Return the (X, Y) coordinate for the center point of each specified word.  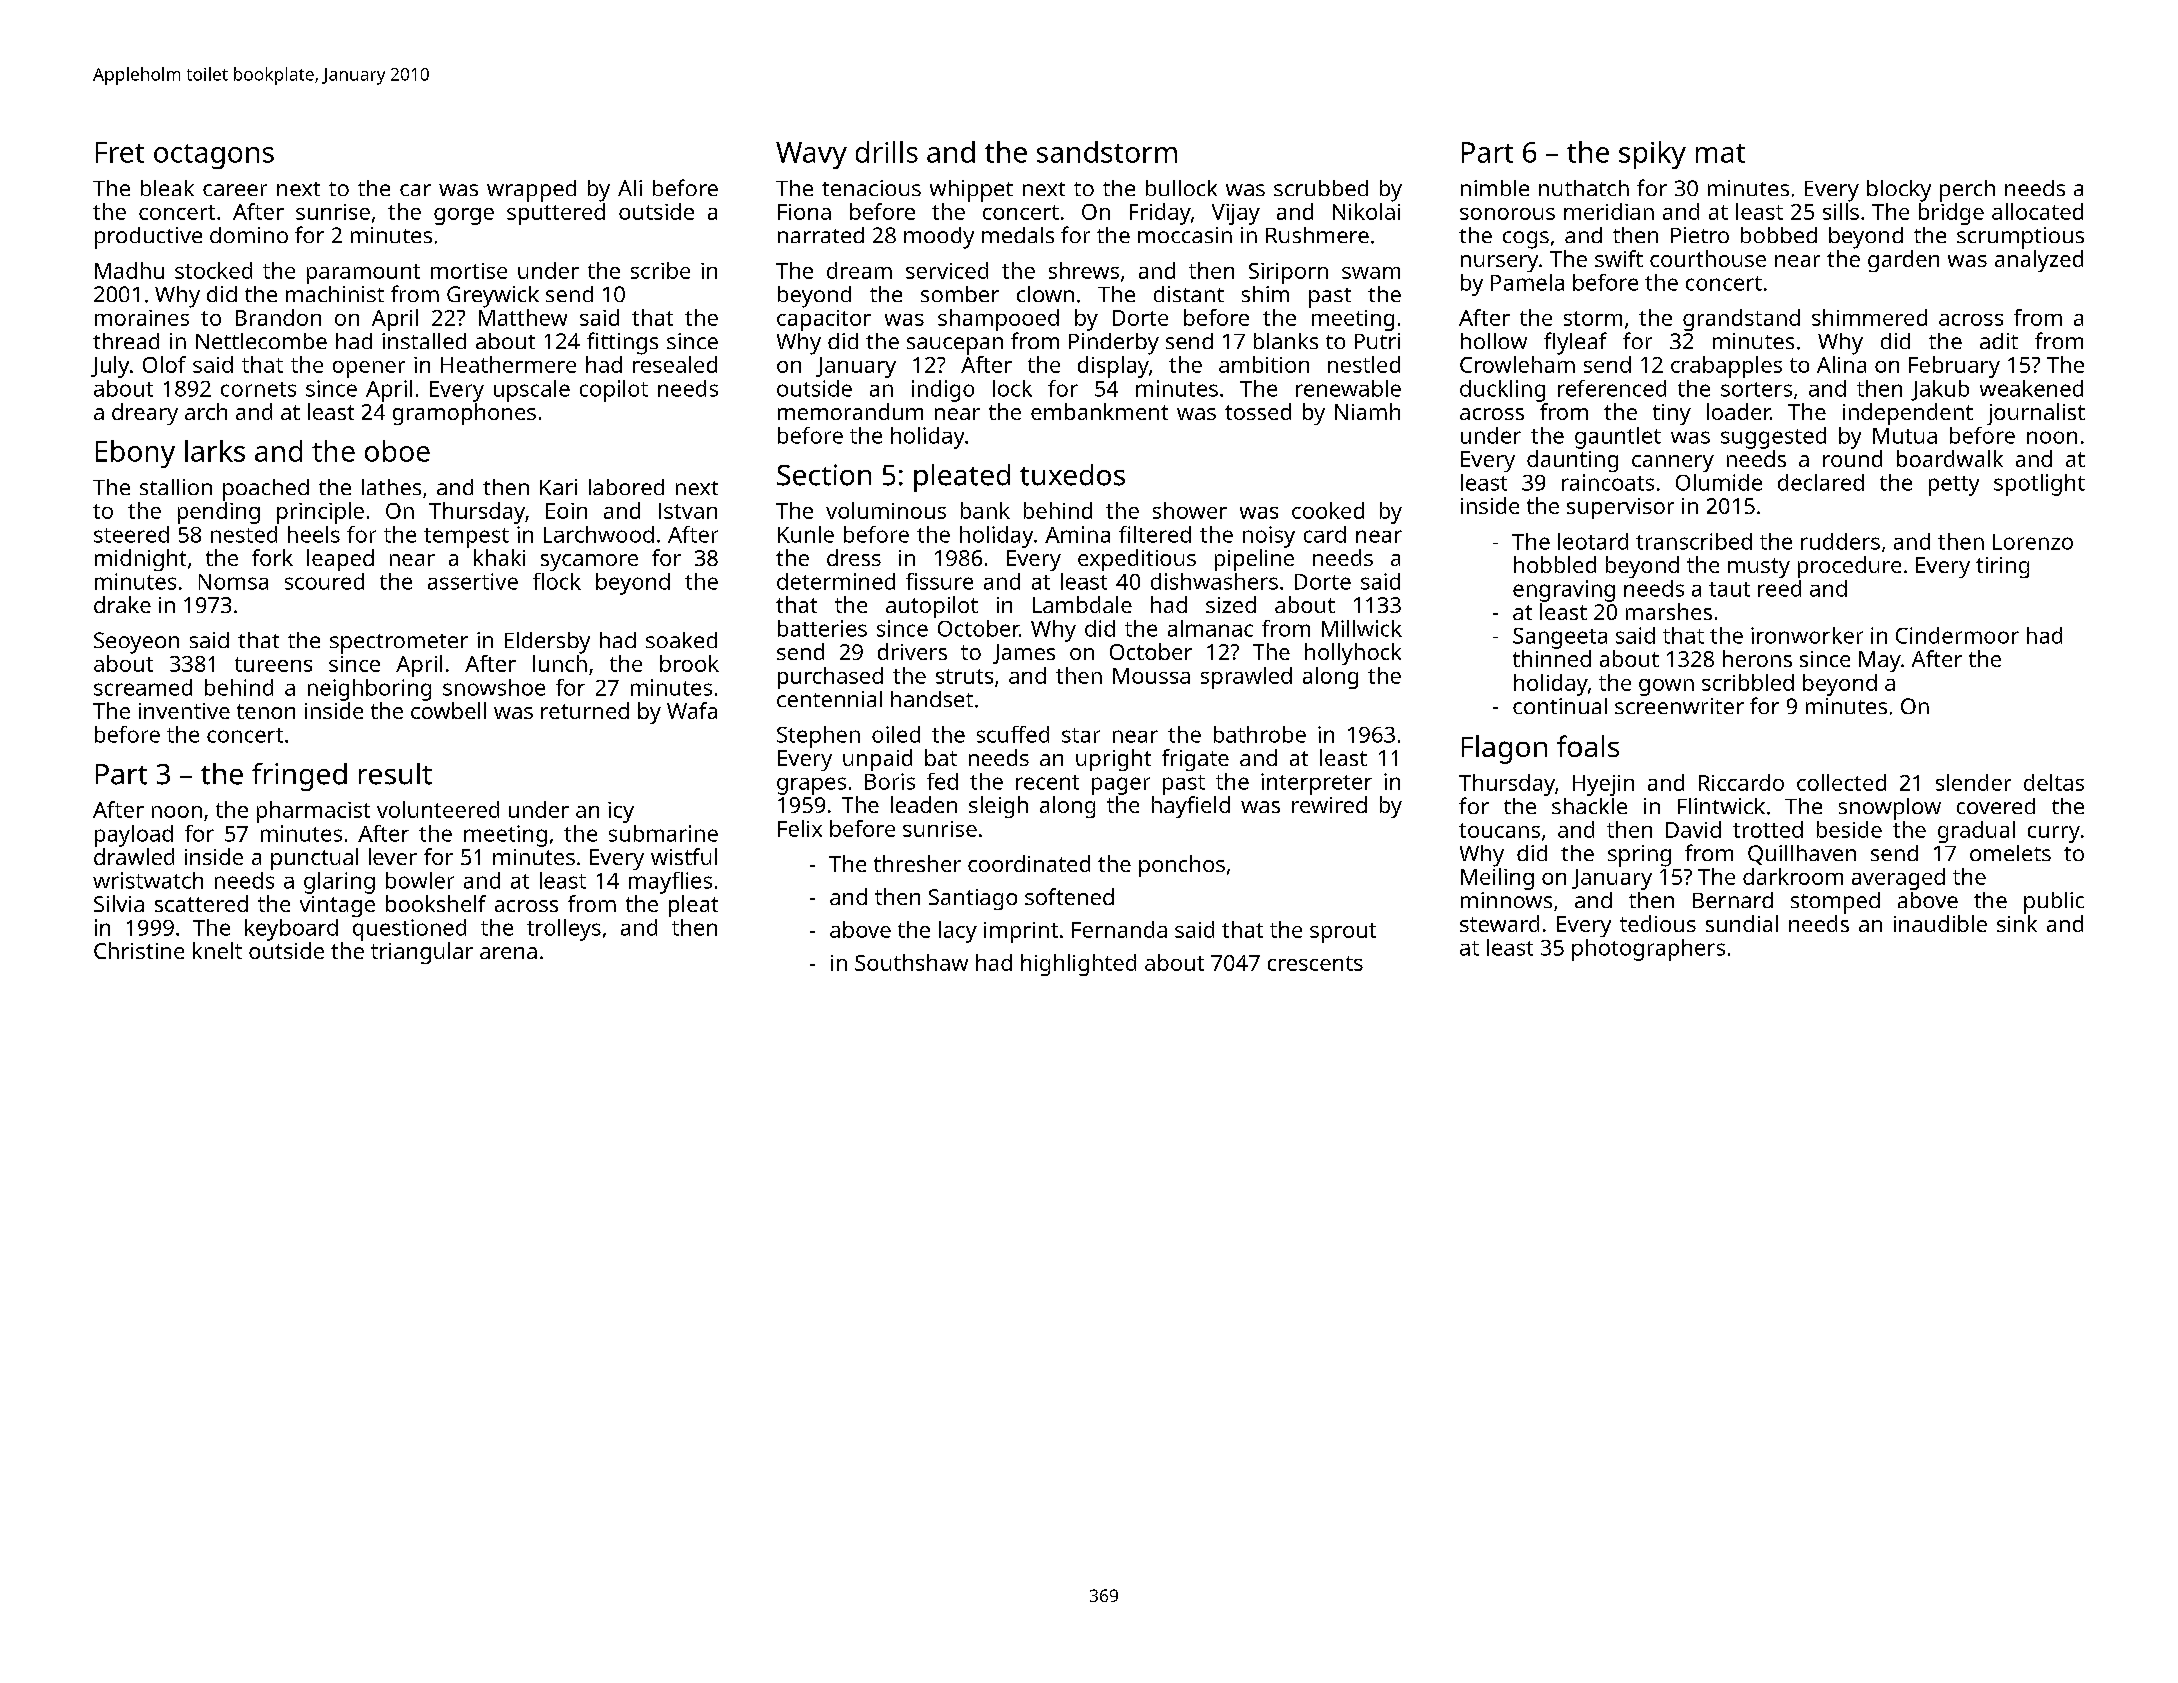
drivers (912, 651)
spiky (1652, 155)
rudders (1840, 541)
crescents (1315, 963)
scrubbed (1321, 188)
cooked (1328, 510)
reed (1779, 588)
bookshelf (436, 903)
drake (122, 604)
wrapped (531, 191)
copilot (614, 391)
